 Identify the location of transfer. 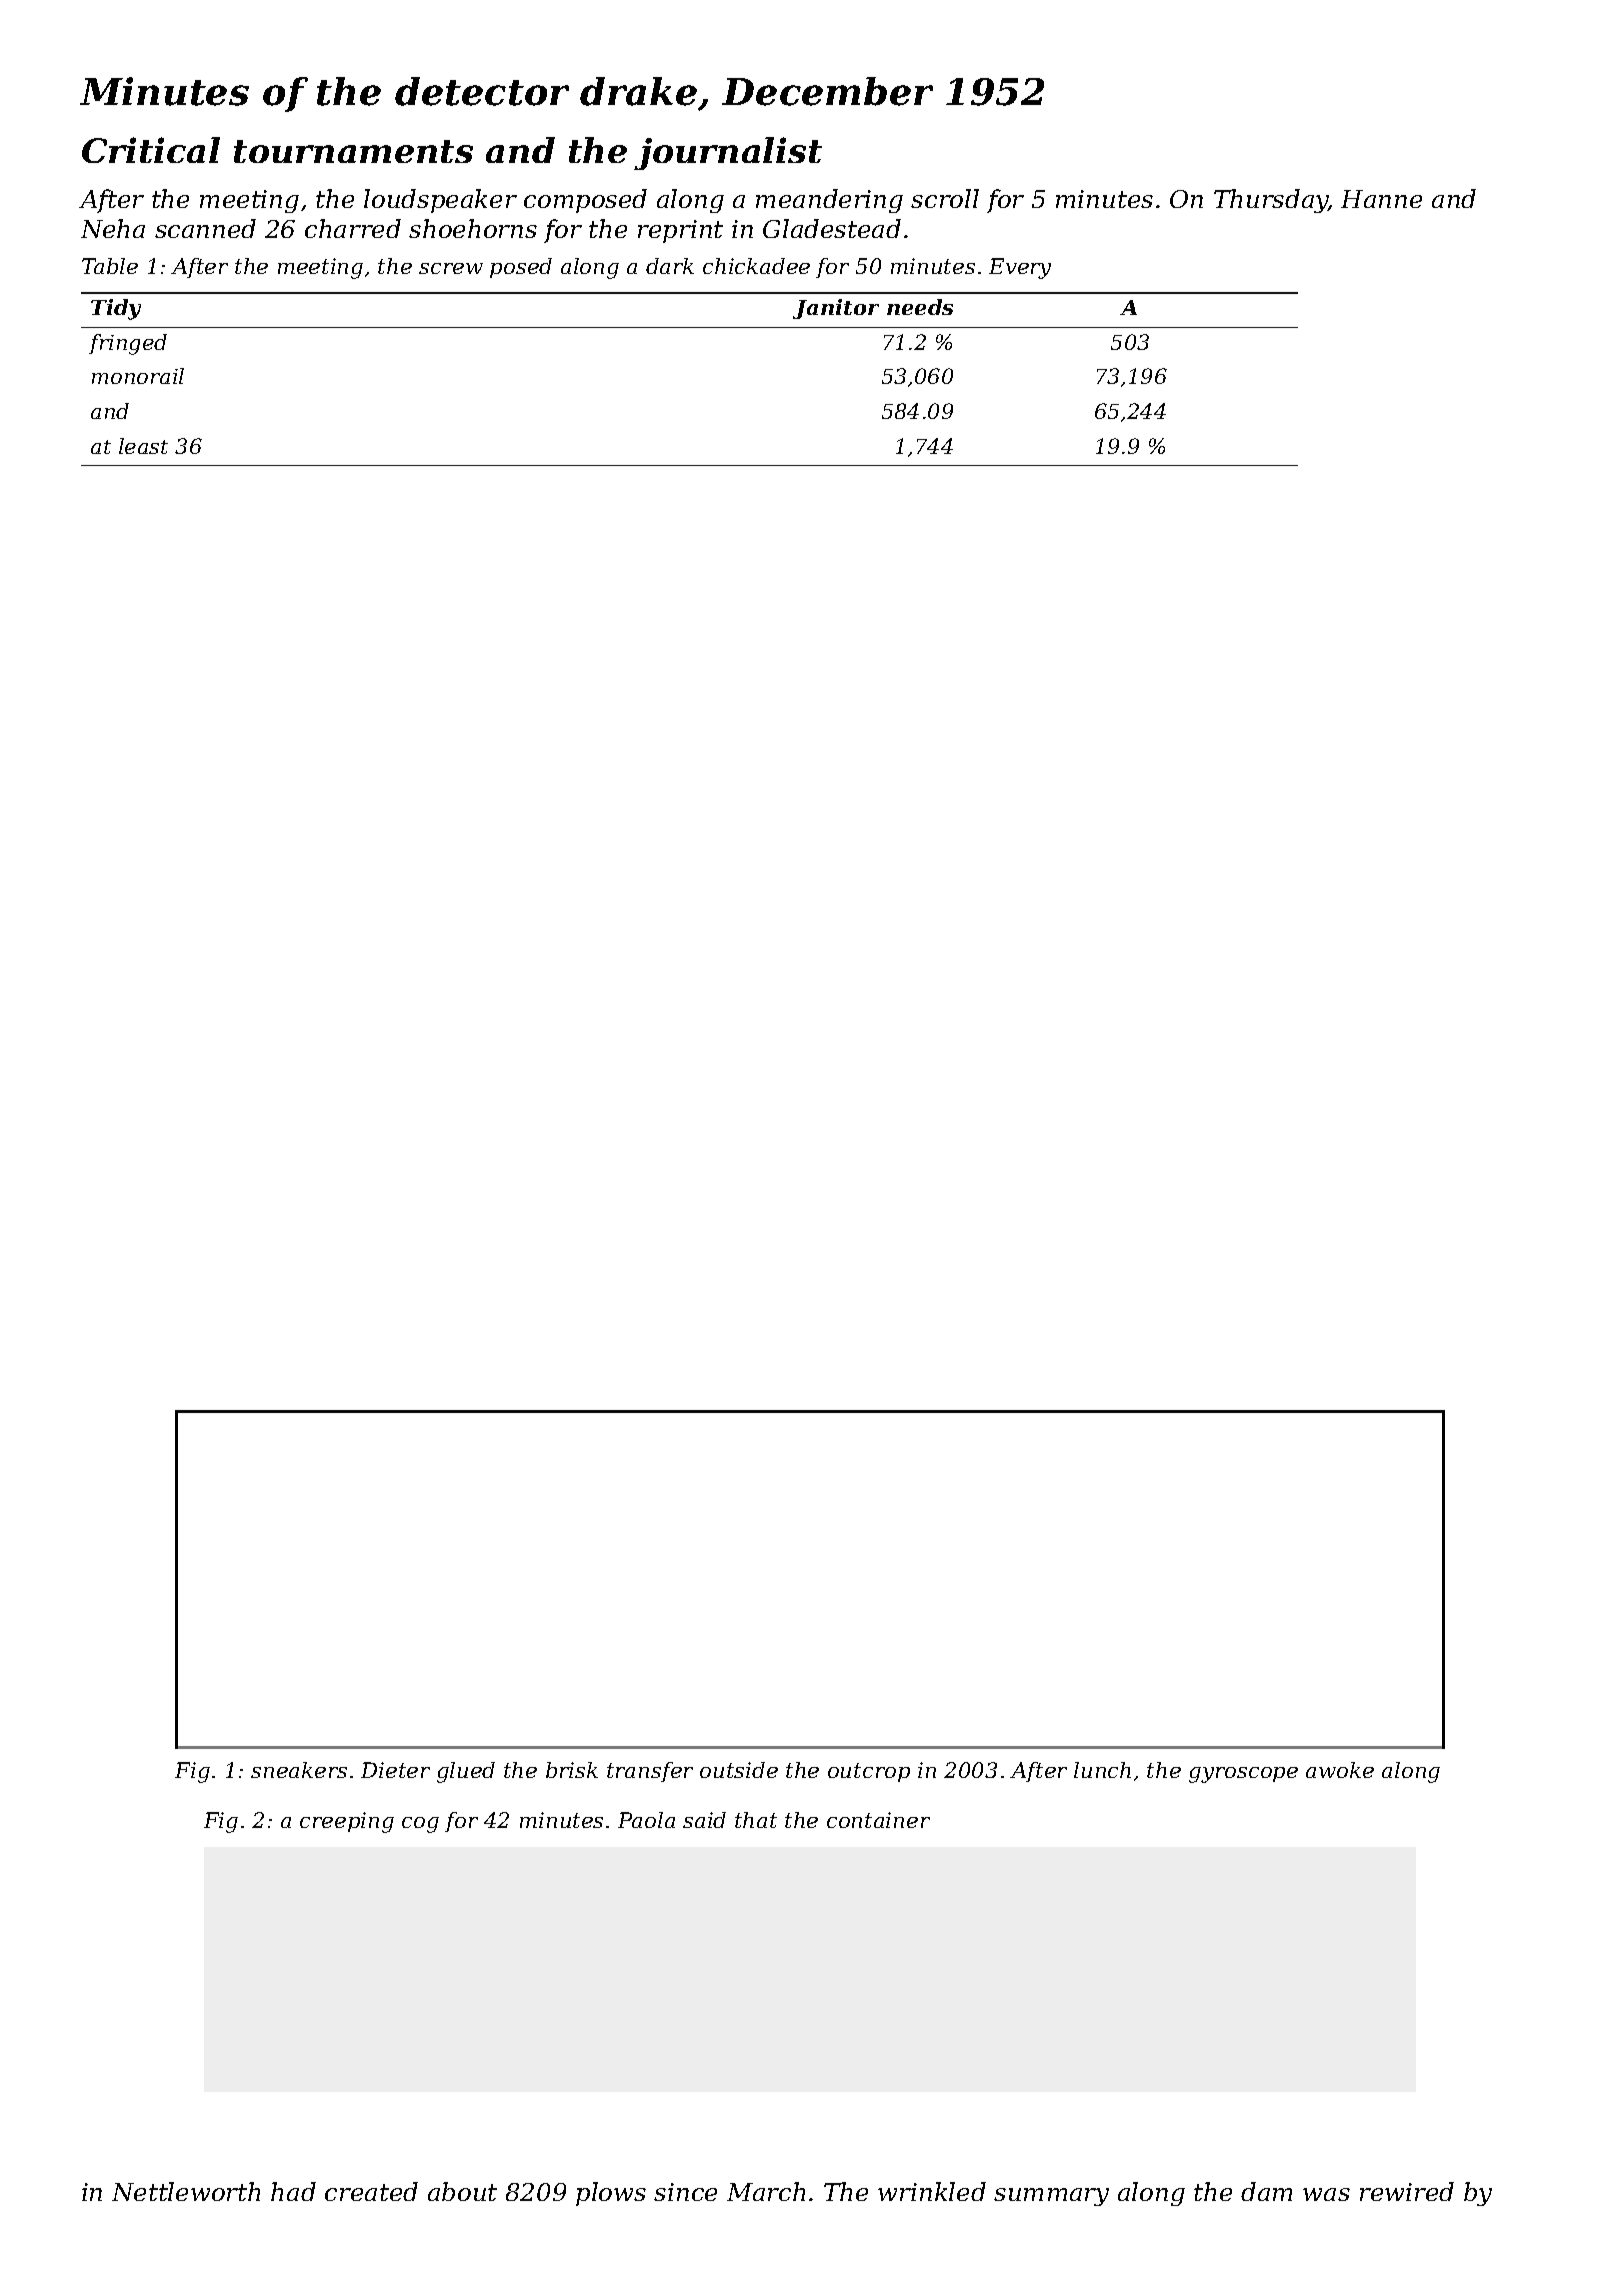
(650, 1772).
